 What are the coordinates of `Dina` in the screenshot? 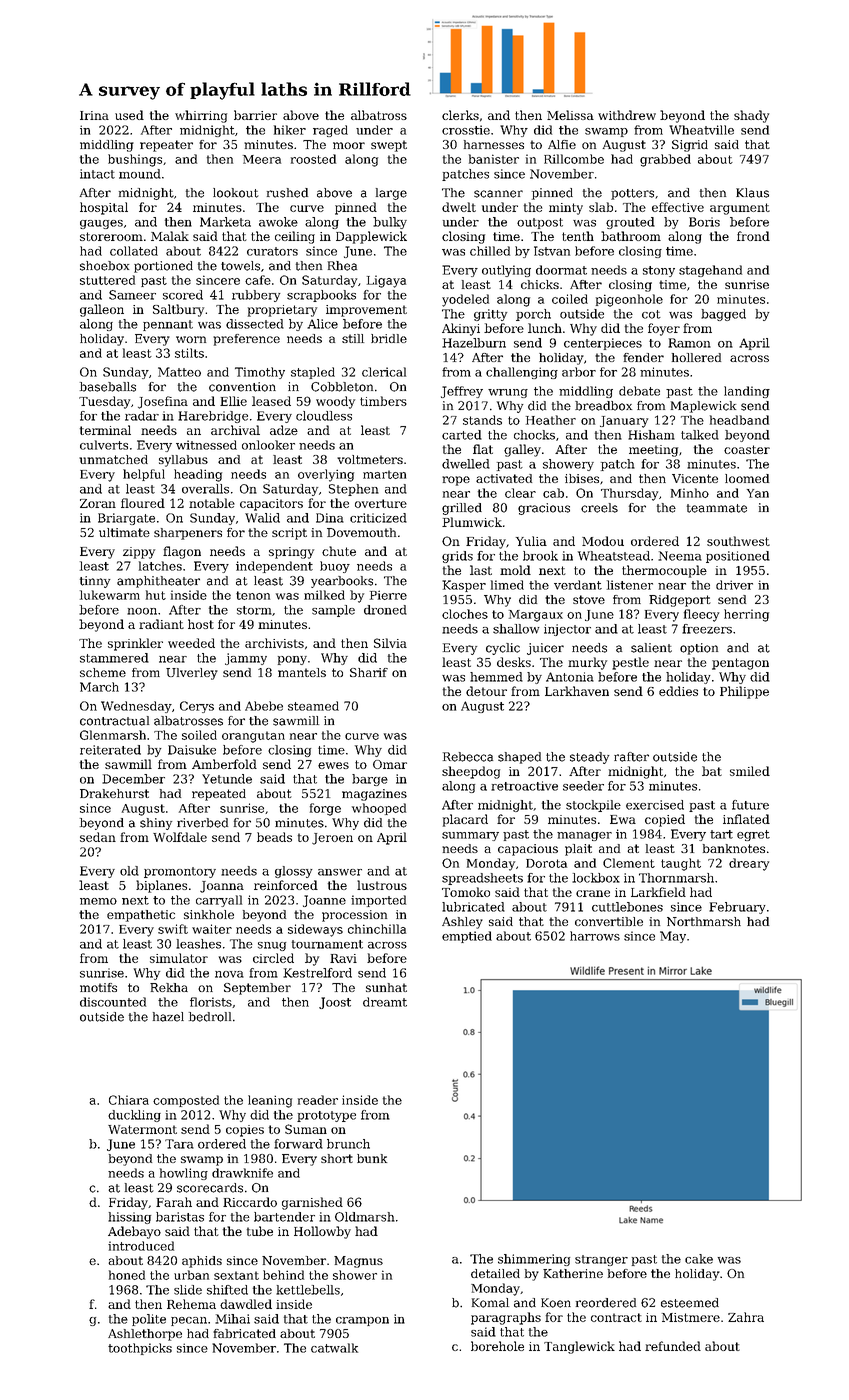 It's located at (330, 518).
